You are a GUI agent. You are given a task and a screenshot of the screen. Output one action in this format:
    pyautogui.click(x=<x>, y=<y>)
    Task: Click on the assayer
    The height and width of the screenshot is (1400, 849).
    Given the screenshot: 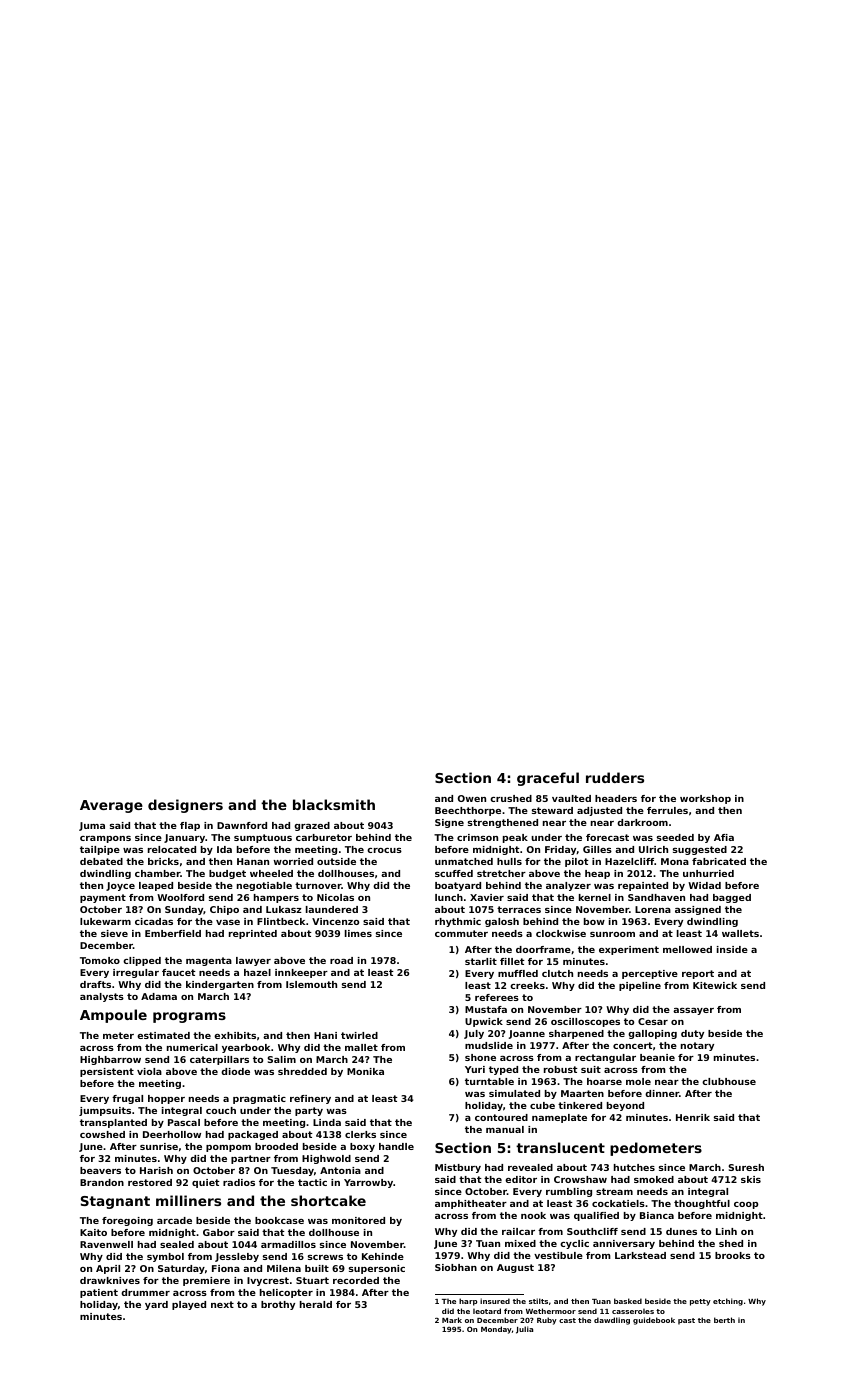 What is the action you would take?
    pyautogui.click(x=693, y=1011)
